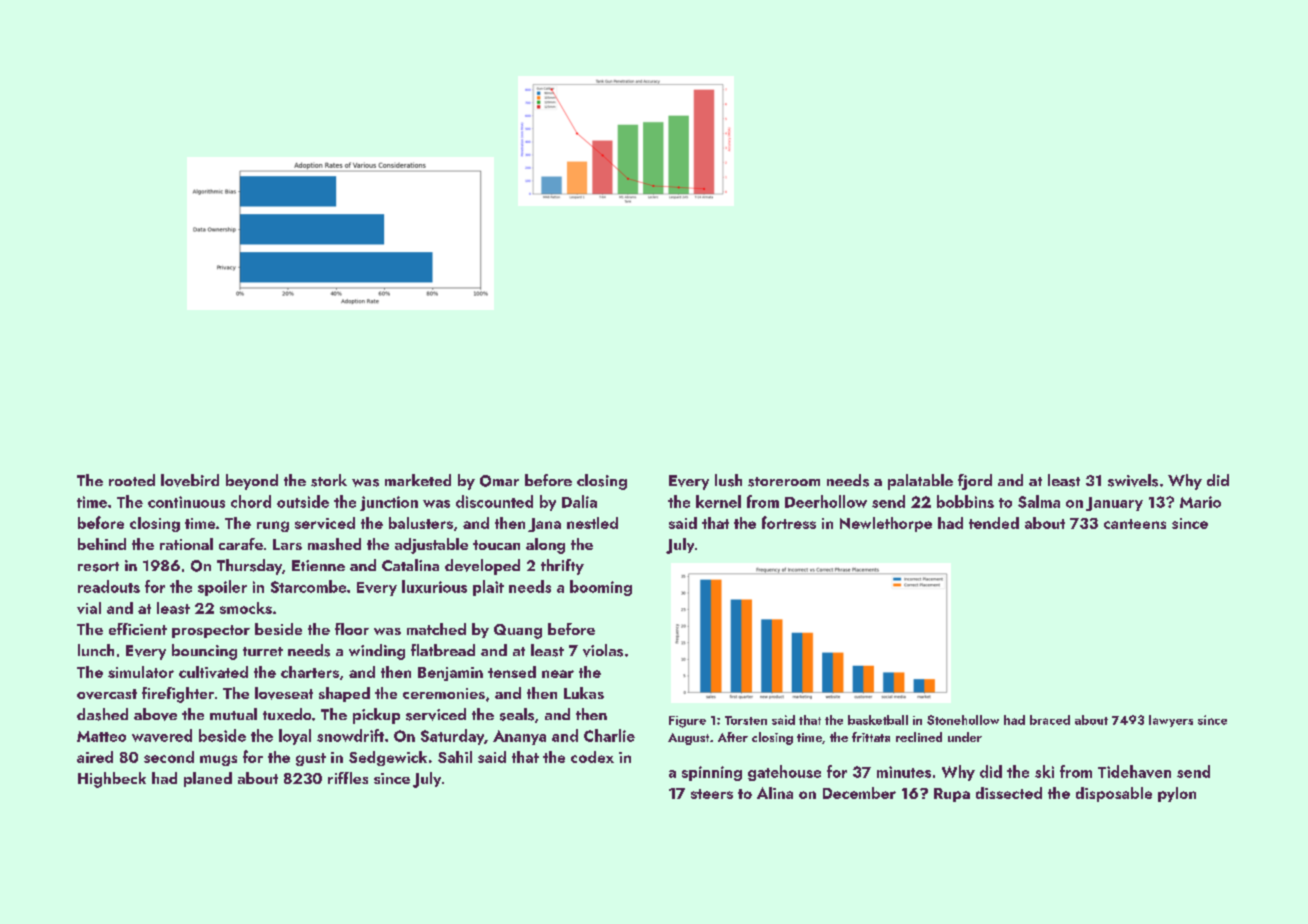  What do you see at coordinates (518, 631) in the page?
I see `Quang` at bounding box center [518, 631].
